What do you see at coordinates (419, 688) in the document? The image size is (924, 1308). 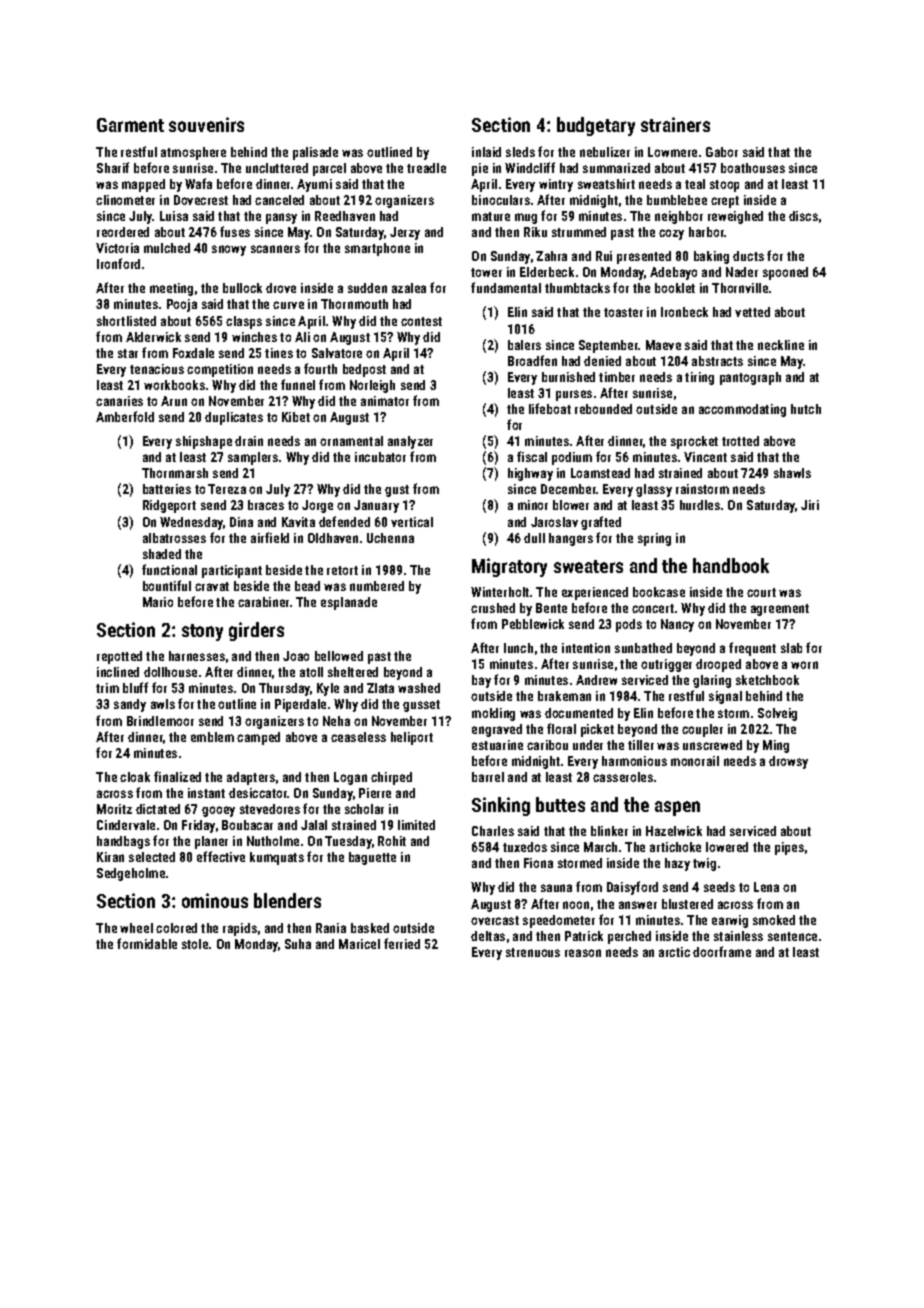 I see `washed` at bounding box center [419, 688].
